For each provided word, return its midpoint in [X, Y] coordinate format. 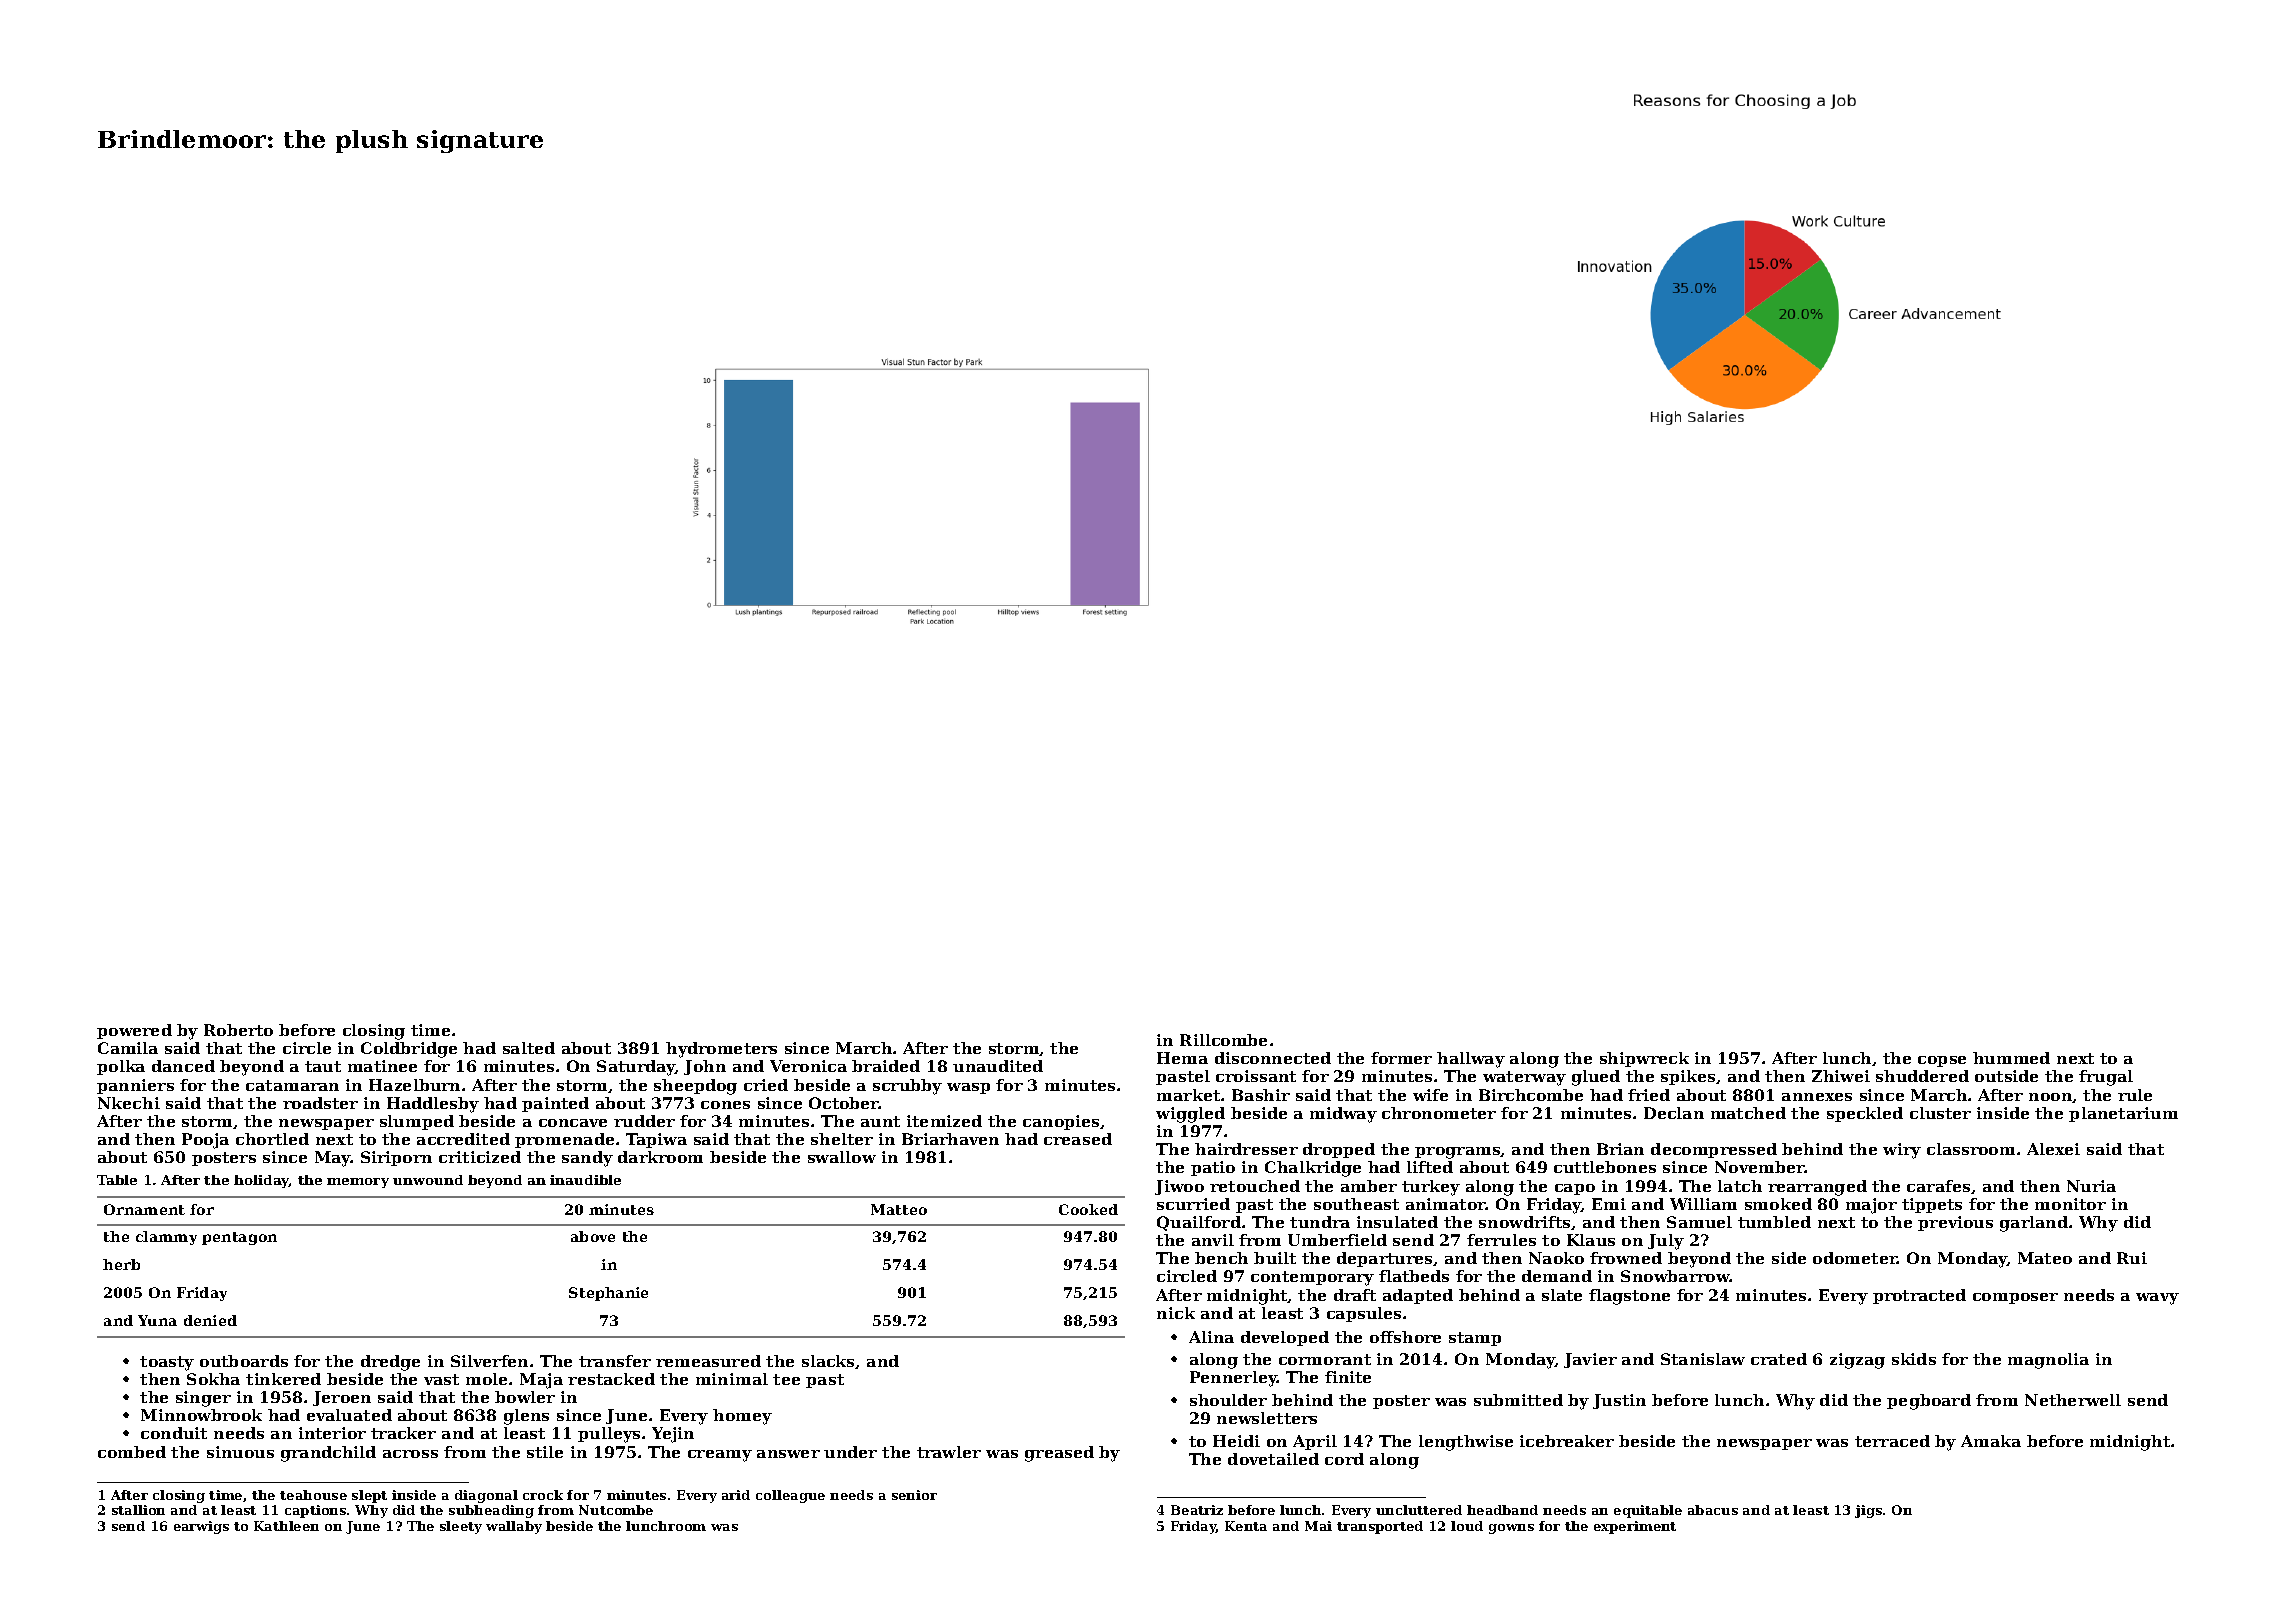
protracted [1919, 1296]
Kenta [1246, 1526]
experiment [1635, 1527]
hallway [1471, 1060]
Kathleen [286, 1526]
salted [529, 1048]
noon [2051, 1098]
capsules [1364, 1314]
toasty [167, 1363]
